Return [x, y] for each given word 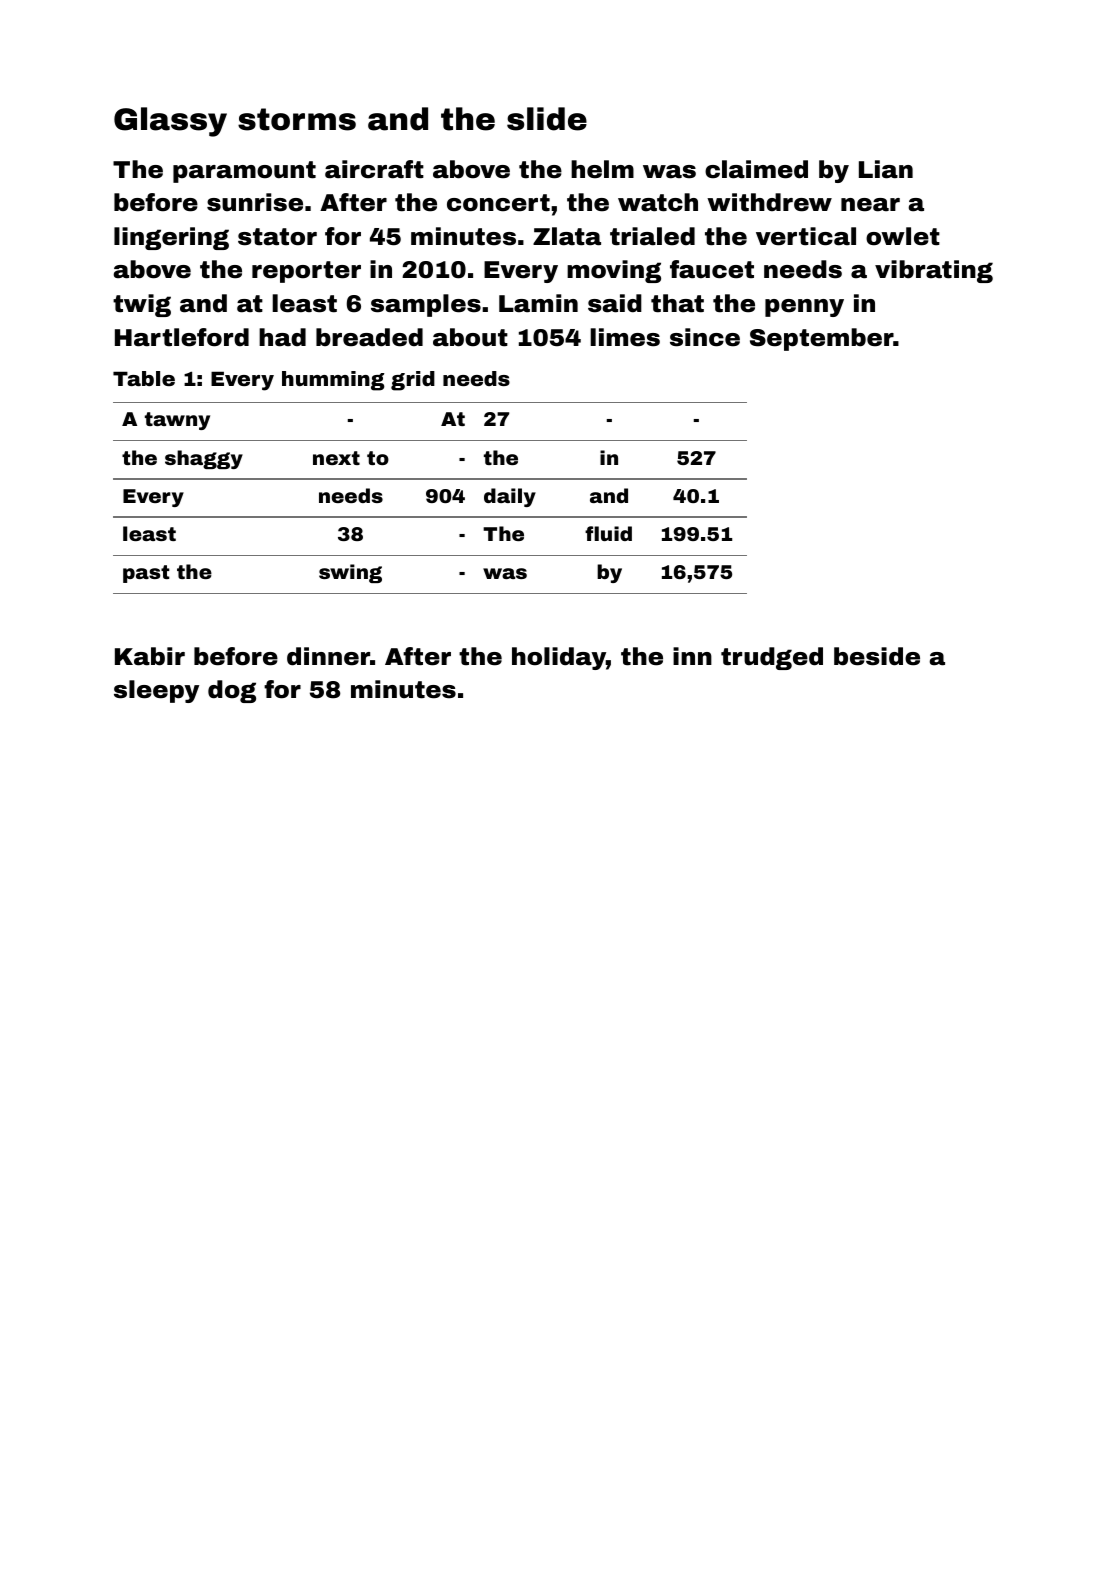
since [705, 337]
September [822, 339]
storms [297, 119]
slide [547, 119]
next [336, 458]
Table [144, 378]
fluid [608, 533]
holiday [559, 658]
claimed [756, 169]
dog [232, 691]
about [470, 337]
